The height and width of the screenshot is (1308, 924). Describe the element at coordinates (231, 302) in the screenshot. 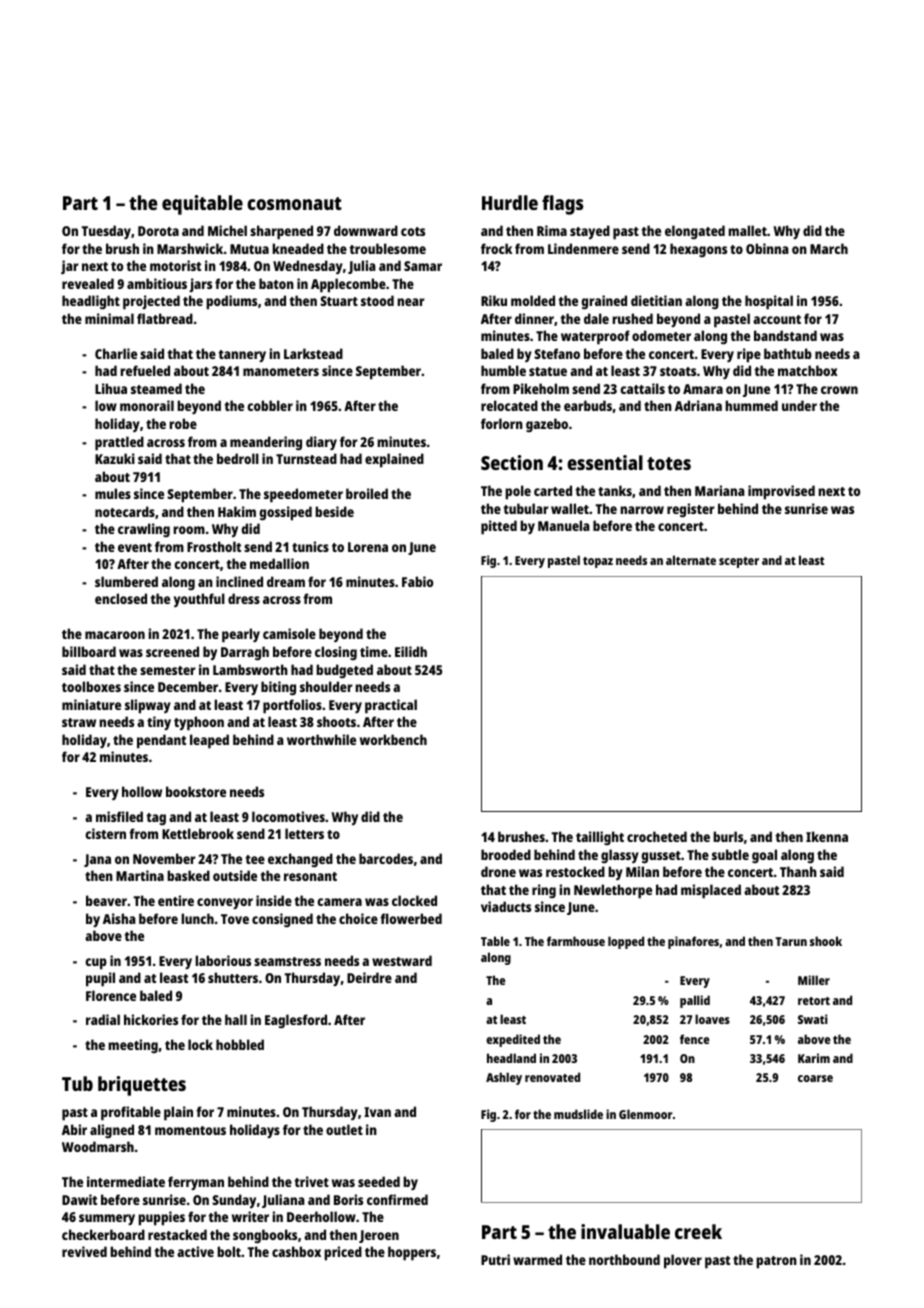

I see `podiums` at that location.
